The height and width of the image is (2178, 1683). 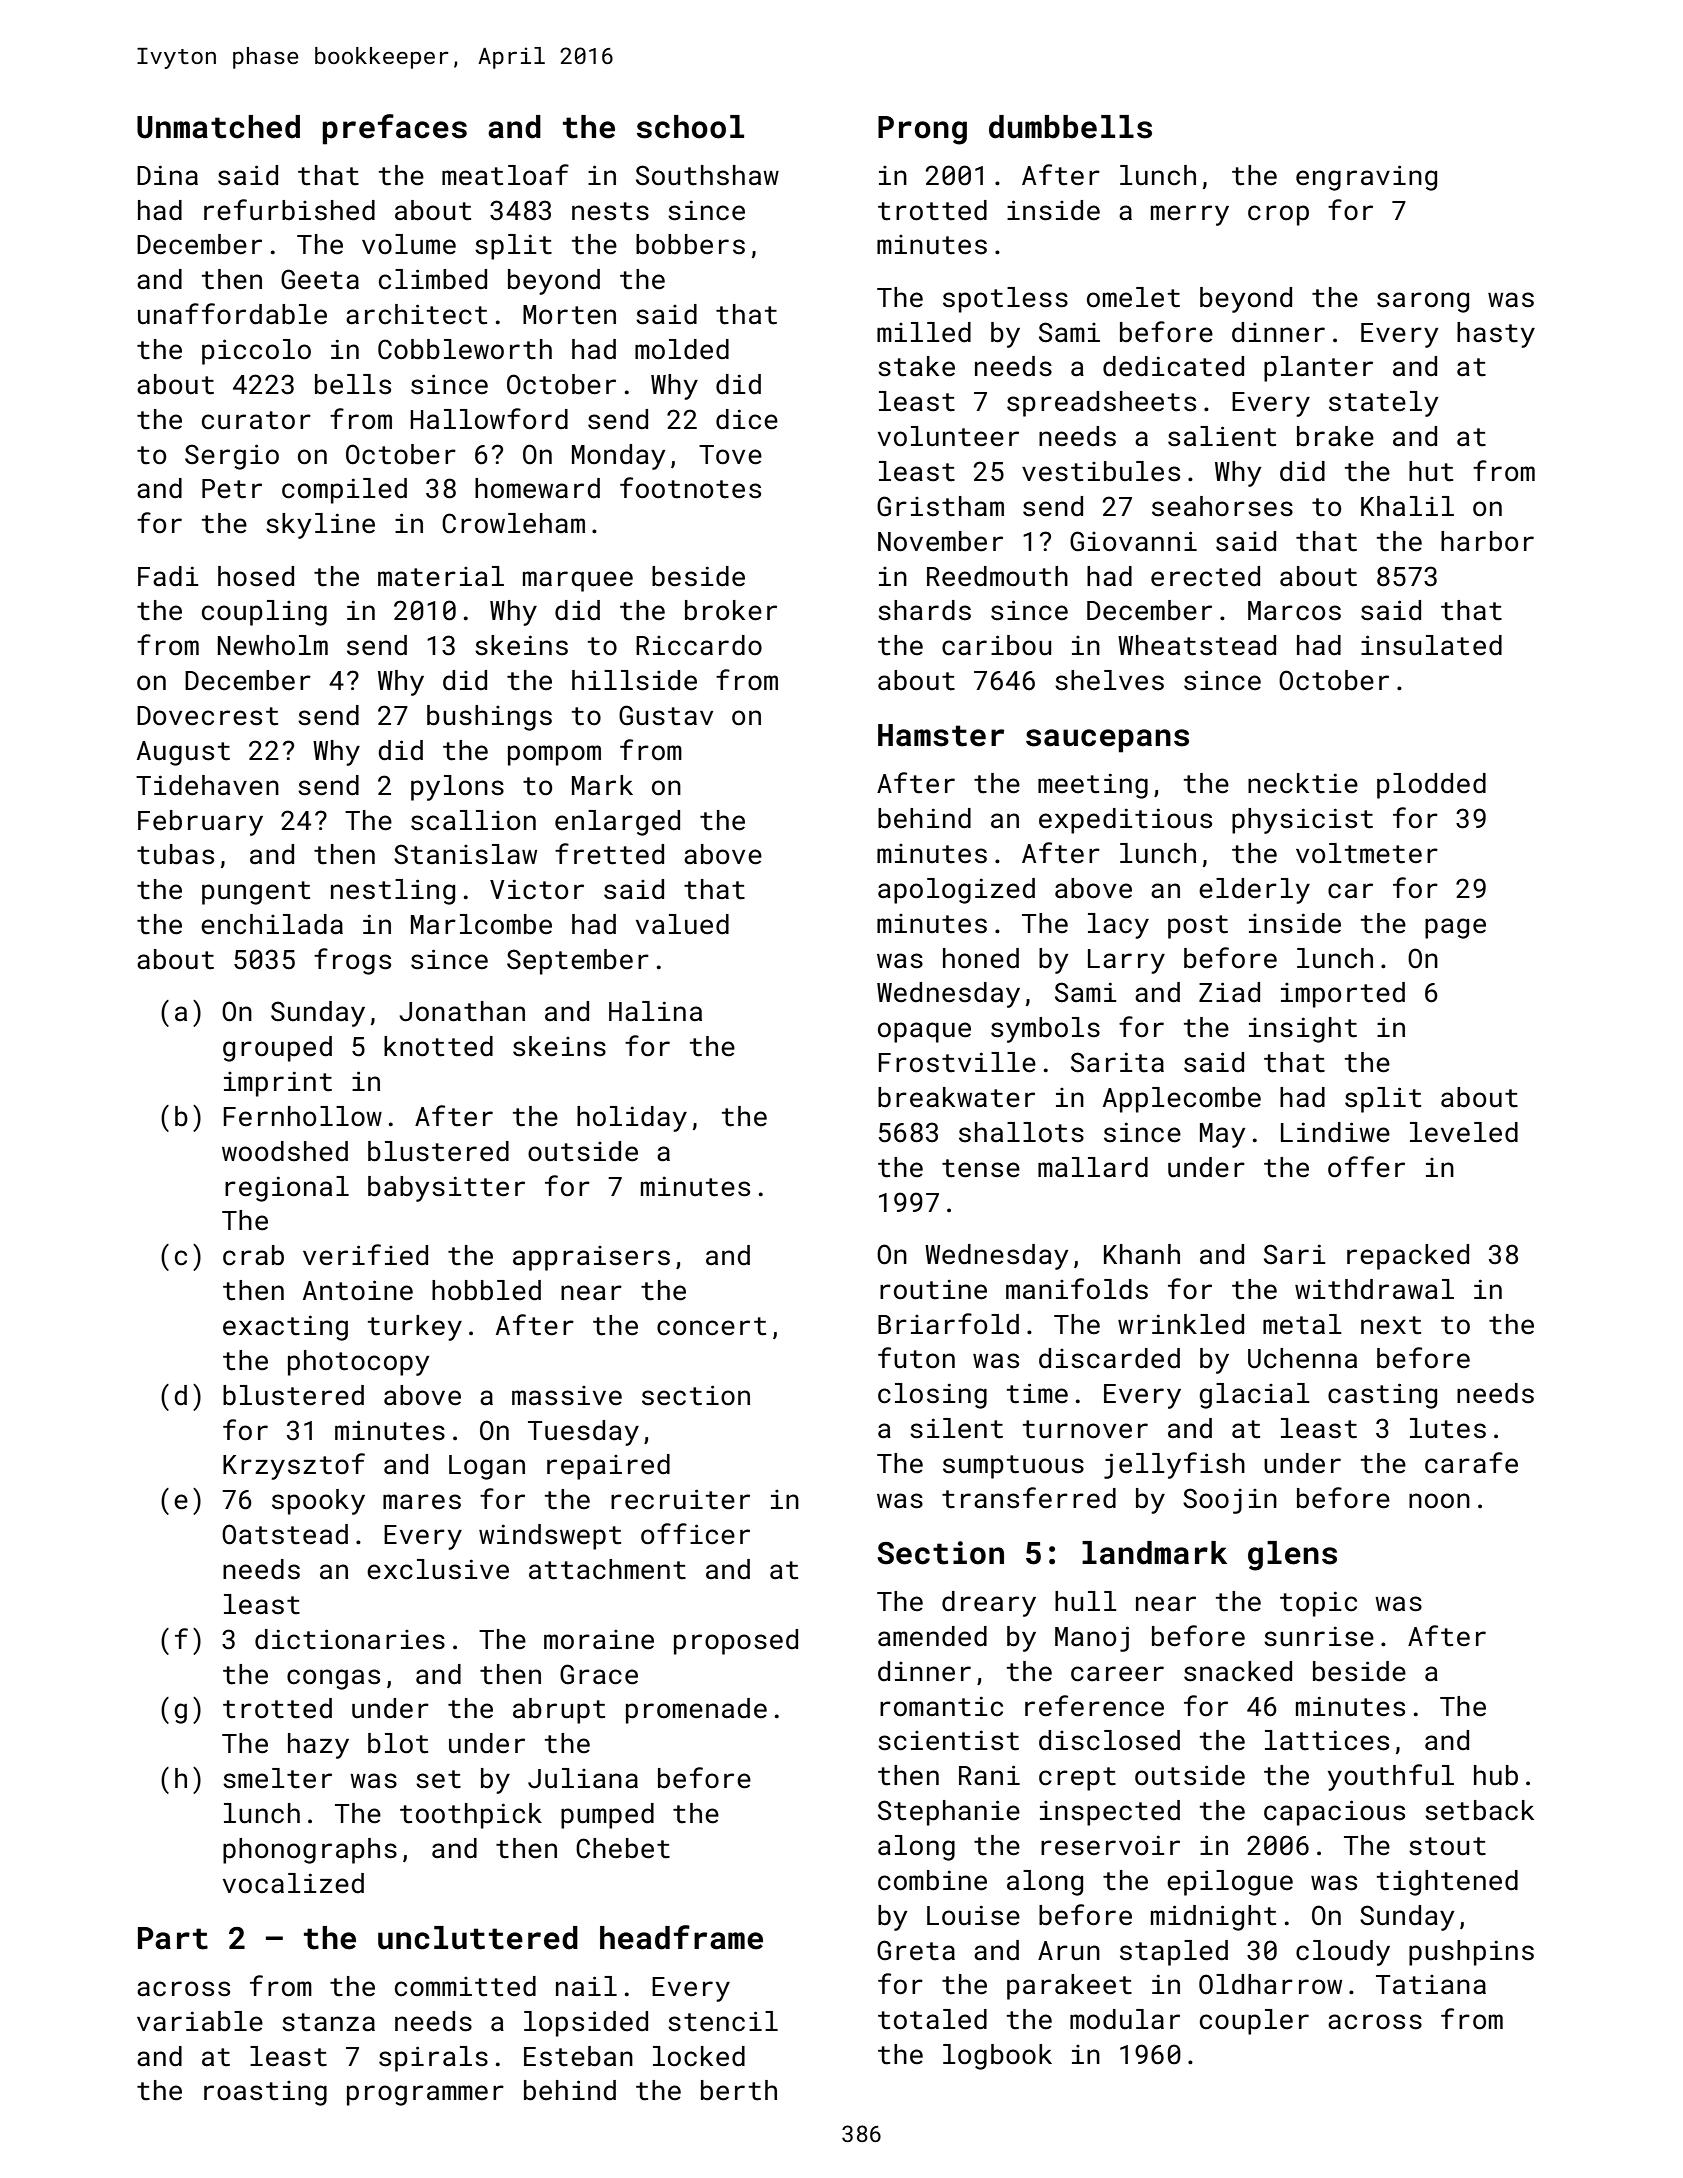 I want to click on voltmeter, so click(x=1367, y=853).
